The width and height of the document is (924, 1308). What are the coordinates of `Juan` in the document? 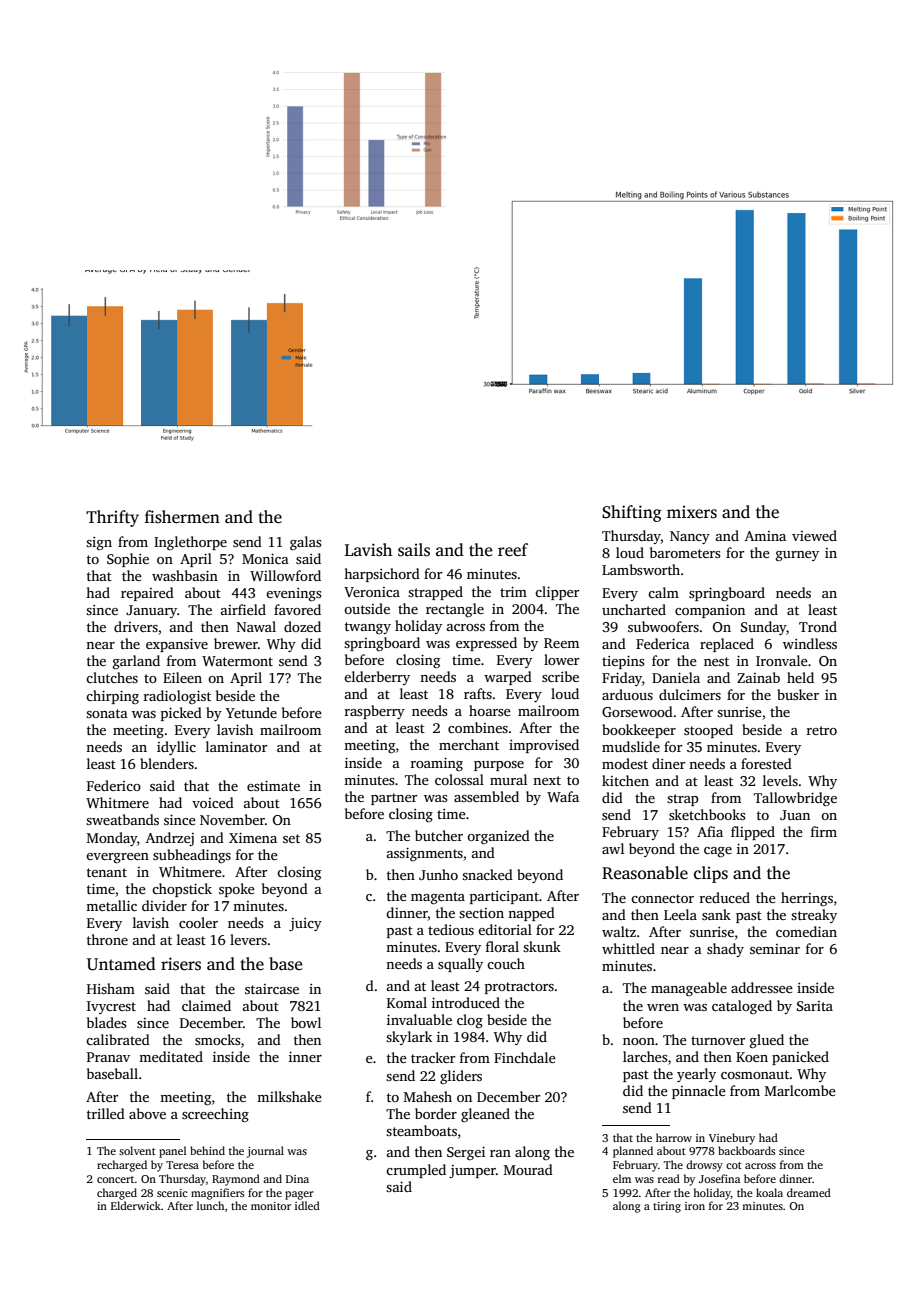 It's located at (795, 815).
